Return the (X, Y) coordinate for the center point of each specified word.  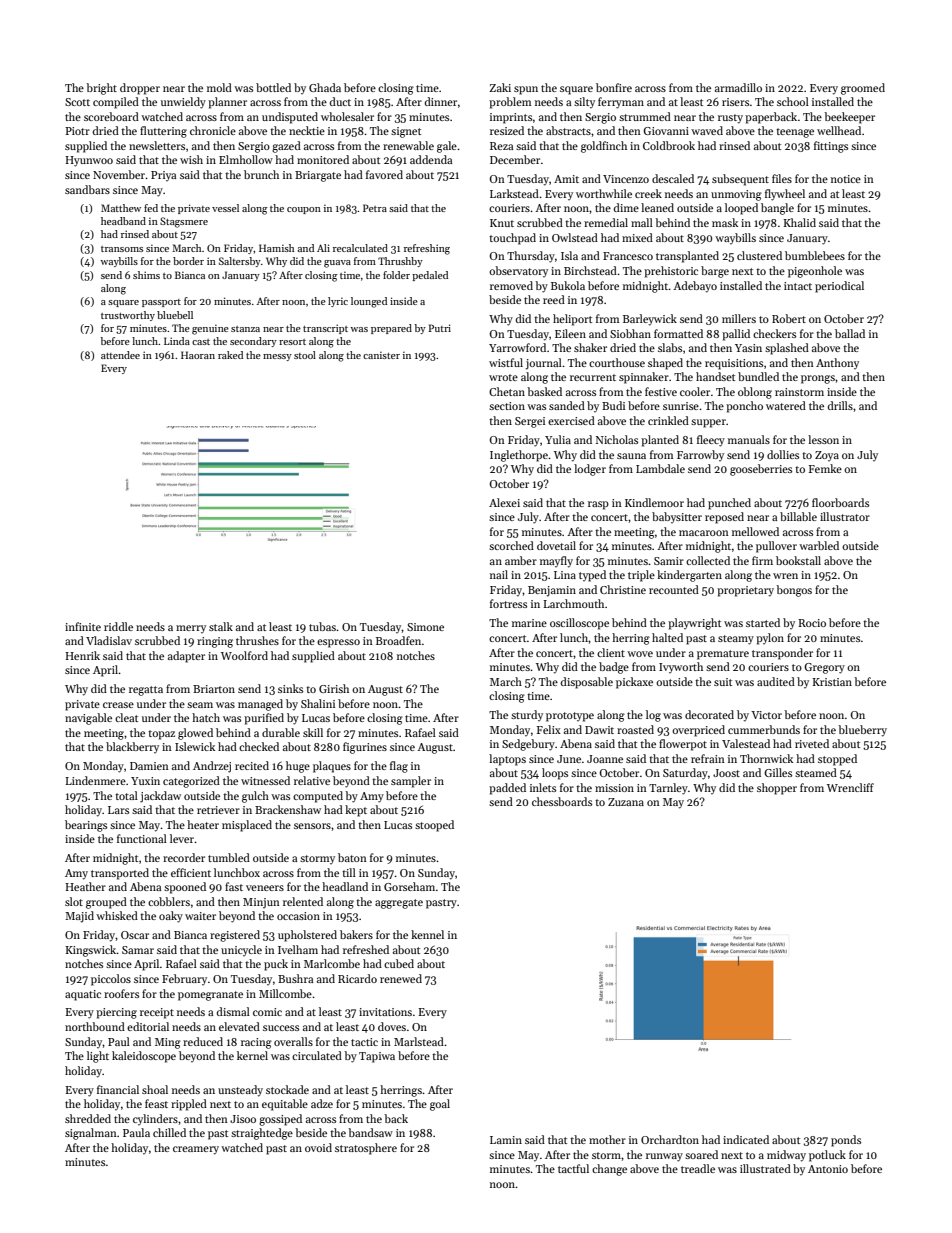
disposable (587, 683)
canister (381, 355)
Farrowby (700, 455)
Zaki (500, 87)
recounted (674, 589)
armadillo (738, 87)
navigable (88, 719)
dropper (140, 89)
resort (292, 342)
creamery (196, 1150)
